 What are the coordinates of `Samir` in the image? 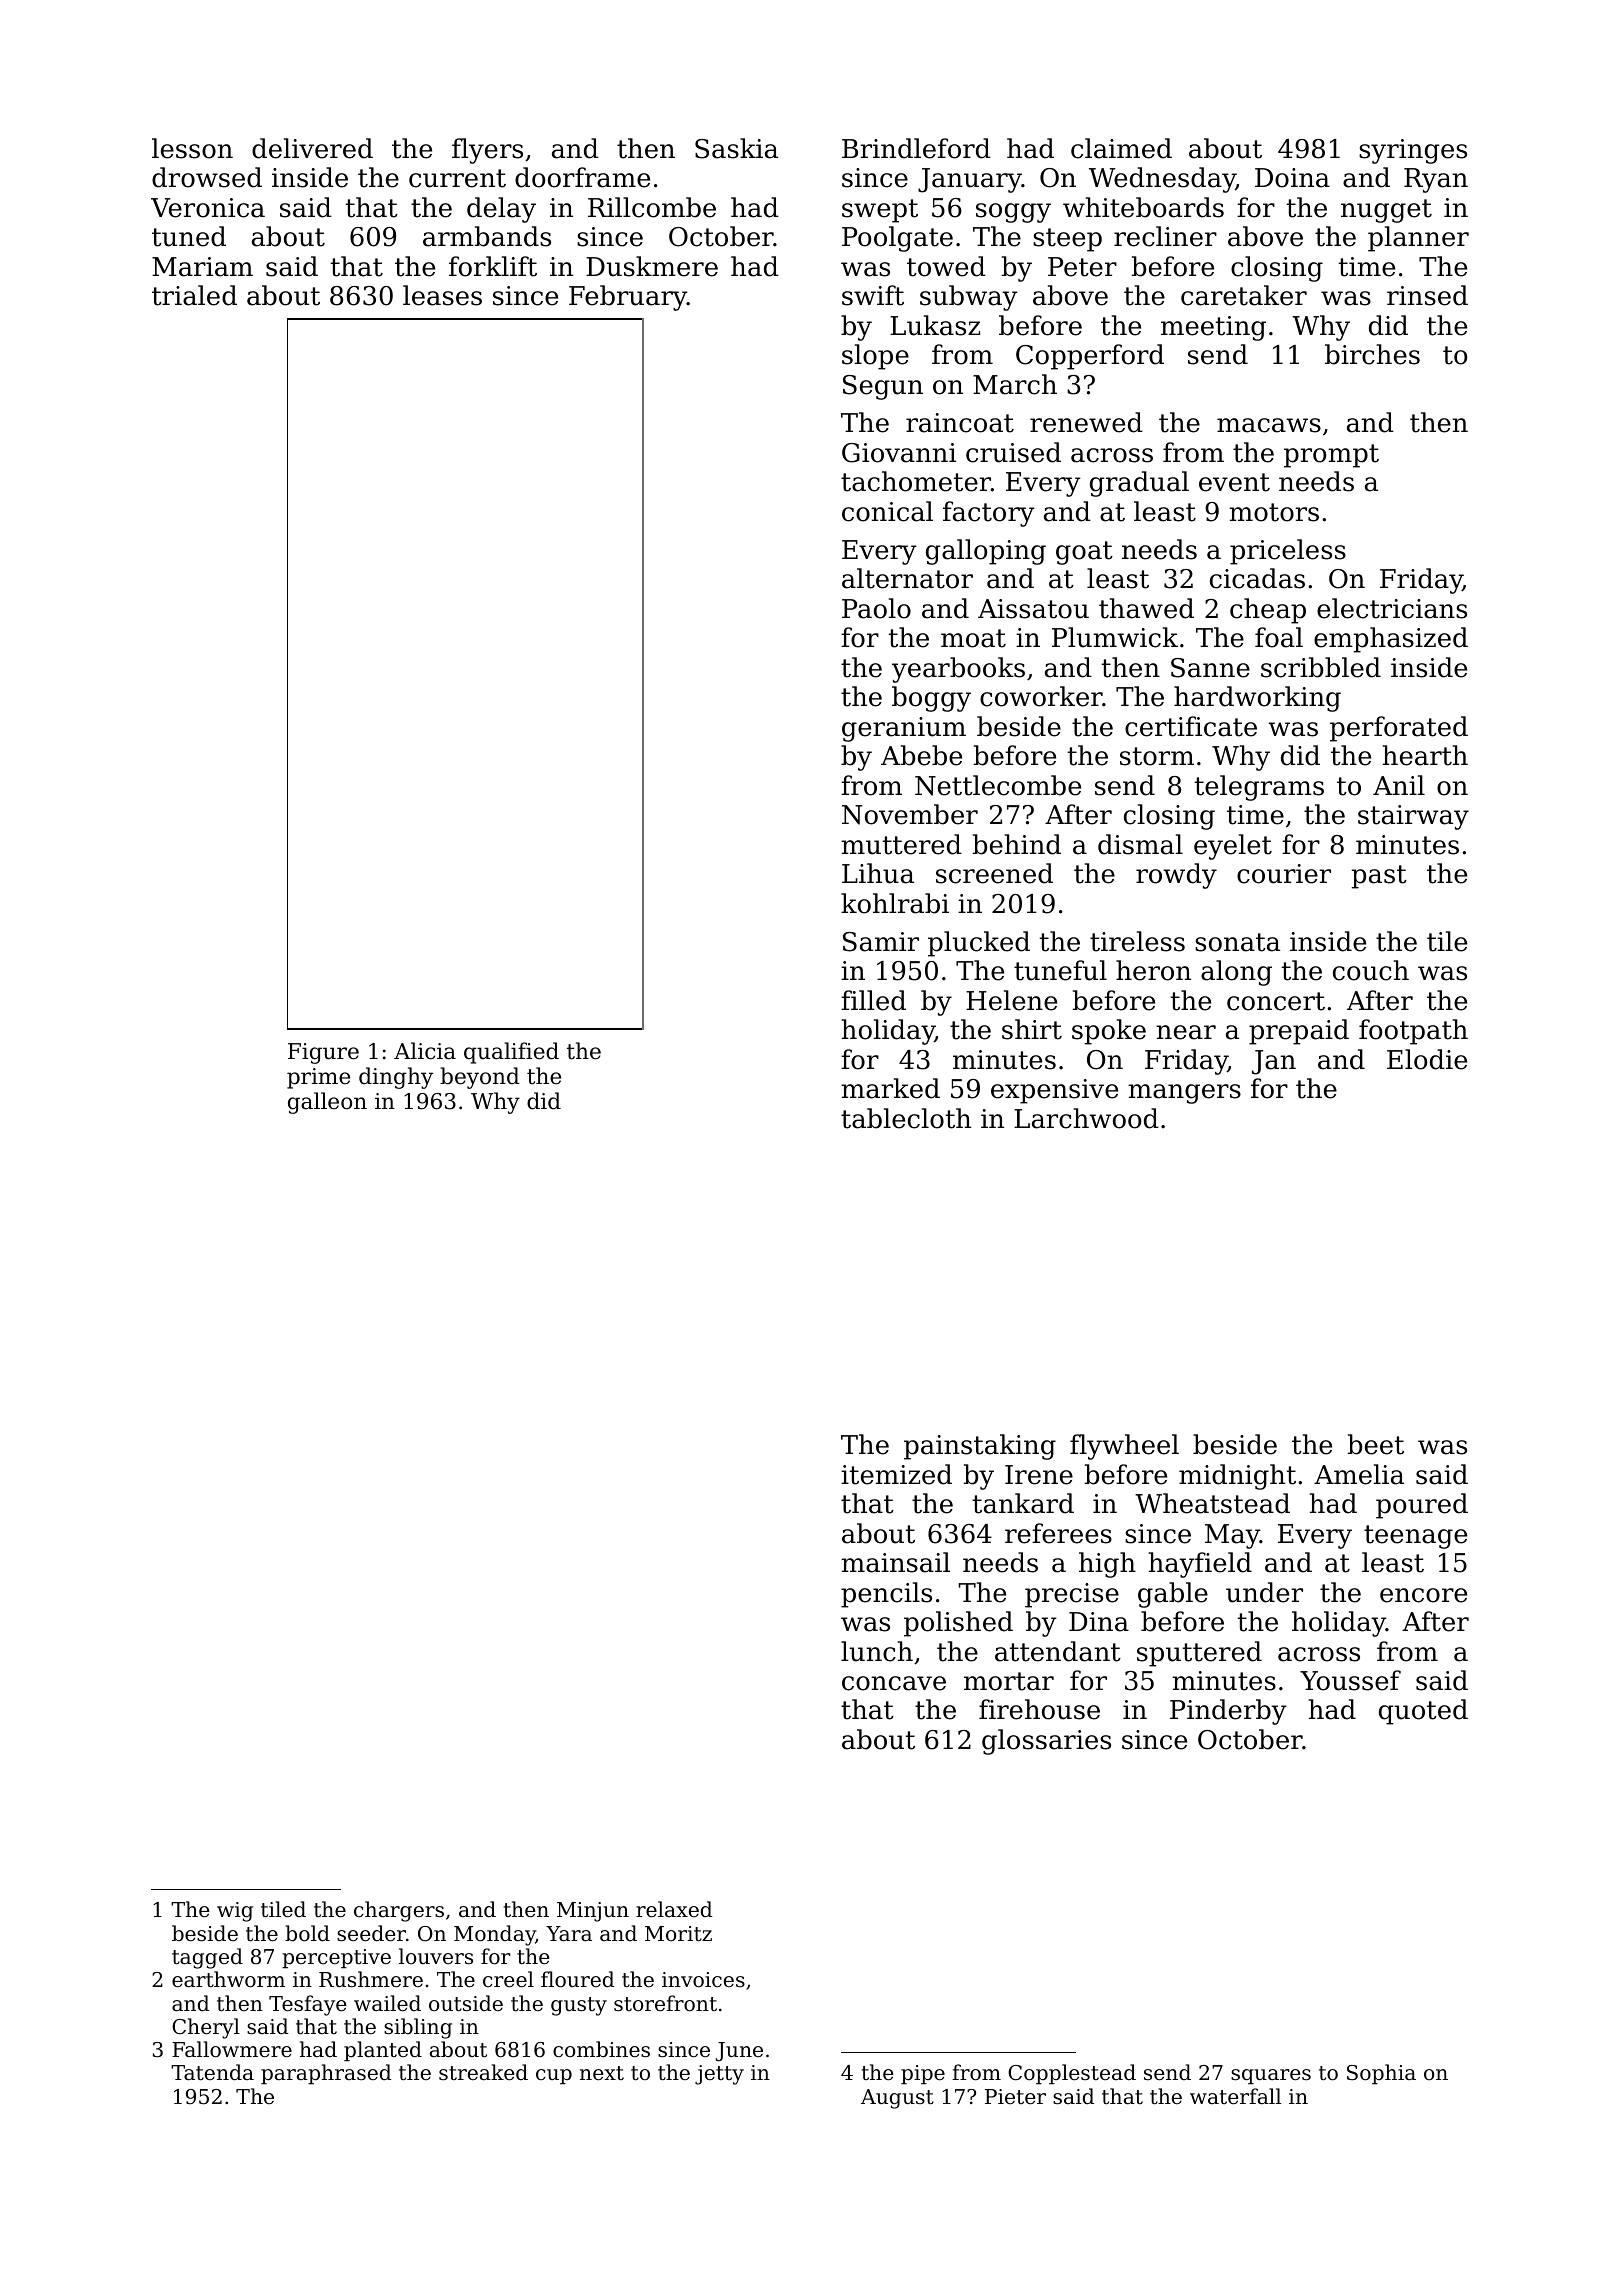 It's located at (881, 942).
